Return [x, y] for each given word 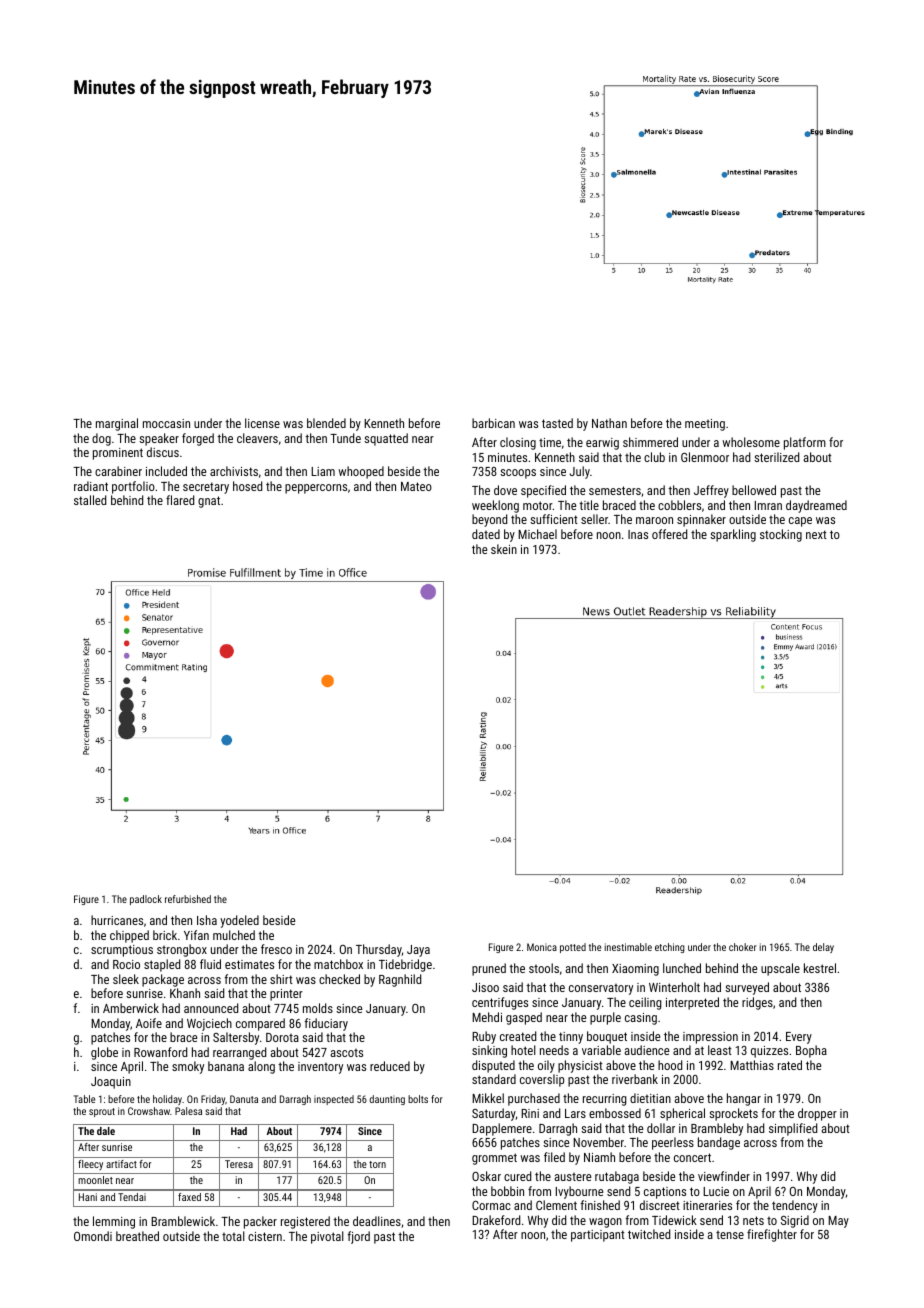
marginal [117, 424]
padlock [146, 900]
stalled [90, 500]
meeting [705, 425]
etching [670, 948]
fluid [210, 964]
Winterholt [674, 987]
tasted [557, 423]
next [816, 534]
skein [504, 549]
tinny [571, 1038]
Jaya [418, 951]
